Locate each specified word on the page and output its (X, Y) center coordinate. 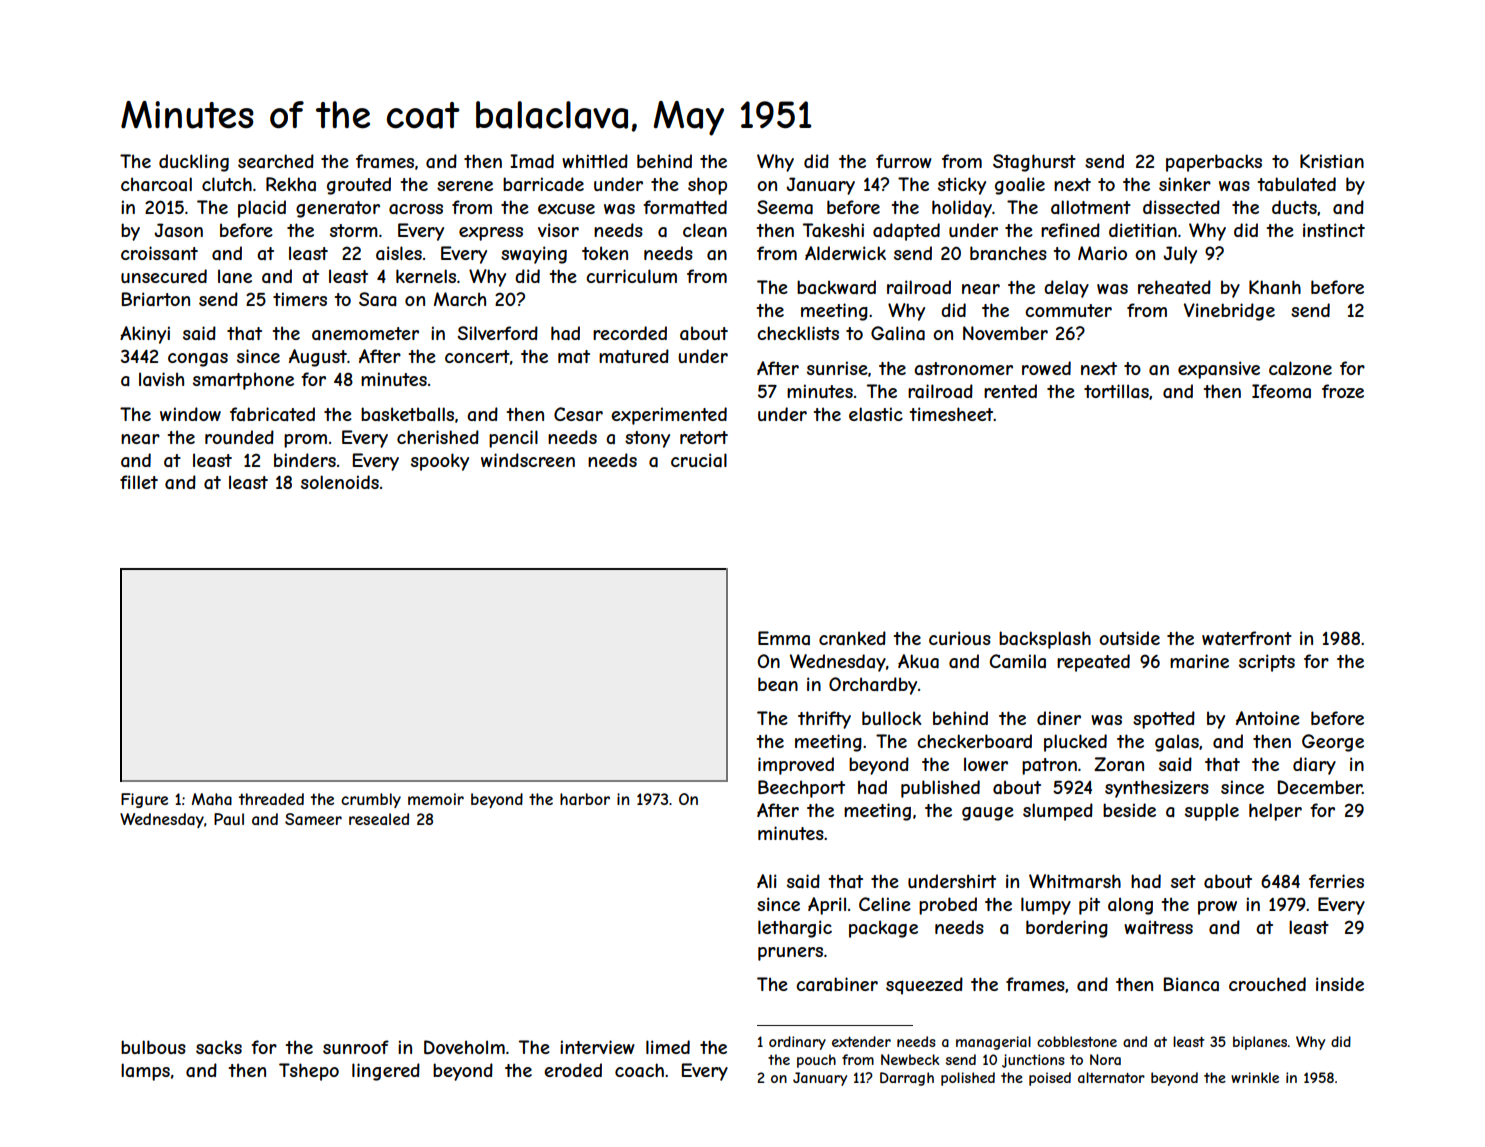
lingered (386, 1072)
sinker (1185, 184)
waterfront (1247, 638)
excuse (566, 209)
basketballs (407, 414)
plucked (1075, 743)
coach (639, 1070)
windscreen (528, 460)
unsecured (164, 276)
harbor (585, 799)
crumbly (371, 800)
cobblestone (1077, 1041)
